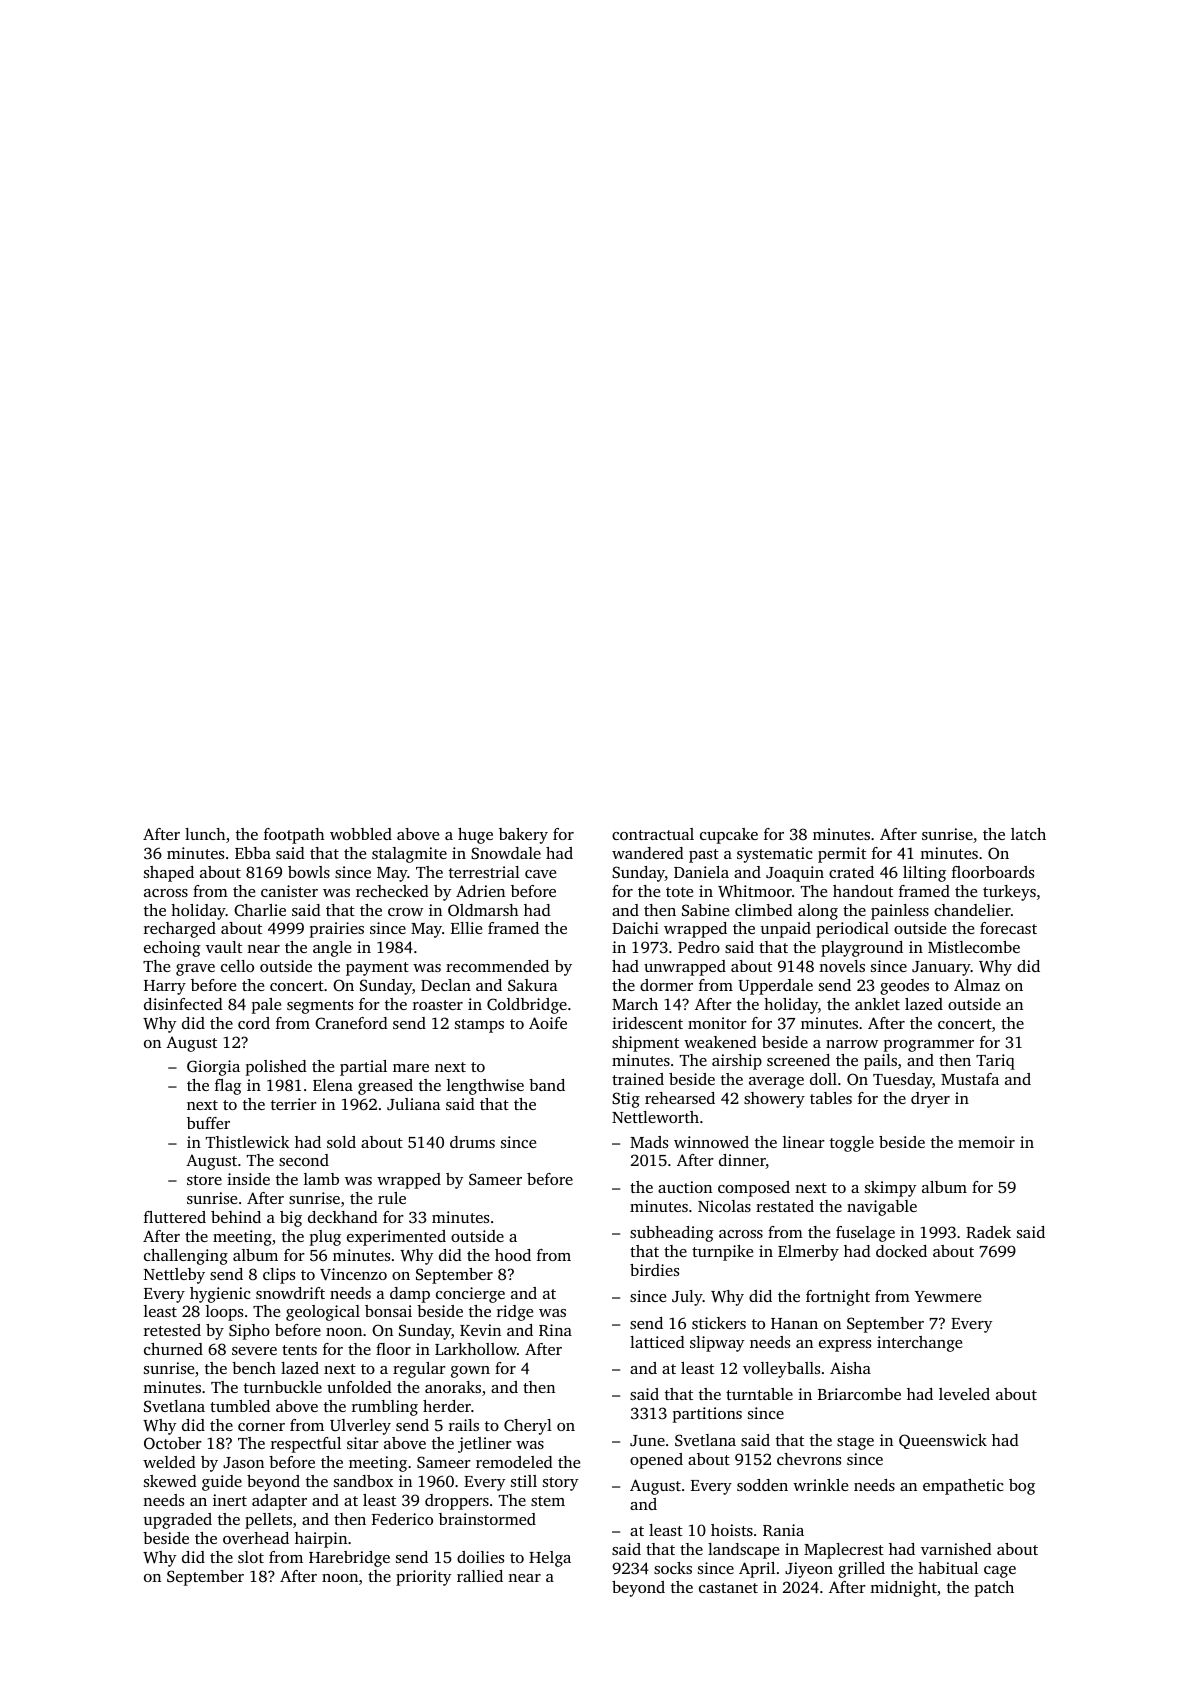 The height and width of the screenshot is (1689, 1194). Describe the element at coordinates (842, 855) in the screenshot. I see `permit` at that location.
